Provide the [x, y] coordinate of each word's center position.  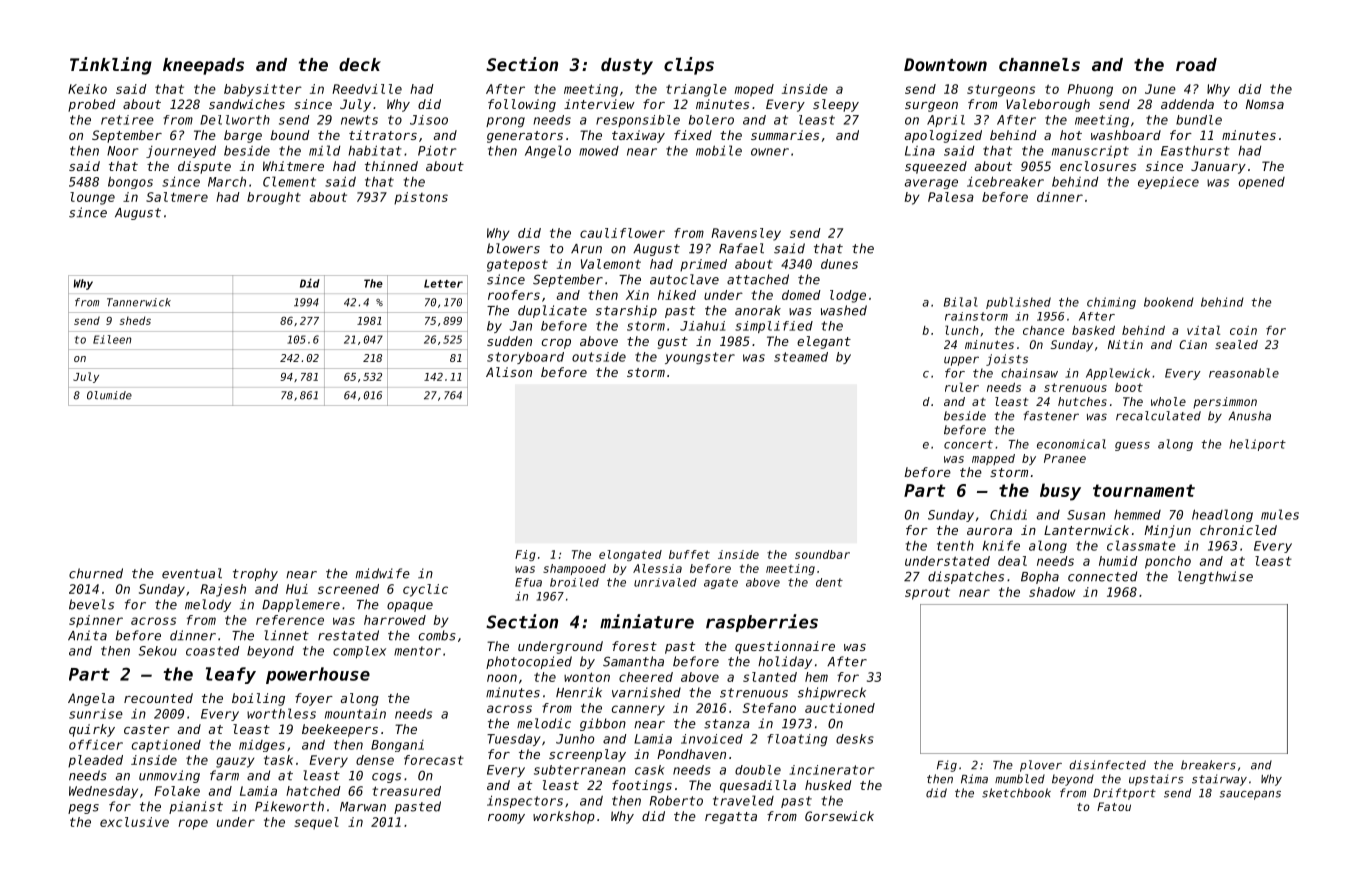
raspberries [762, 623]
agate [721, 583]
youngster [700, 358]
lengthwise [1215, 577]
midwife [383, 573]
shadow [1052, 592]
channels [1039, 64]
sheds [135, 320]
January [1218, 167]
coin [1243, 330]
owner [770, 152]
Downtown [945, 64]
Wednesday [103, 792]
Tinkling [111, 66]
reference [290, 620]
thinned [391, 166]
